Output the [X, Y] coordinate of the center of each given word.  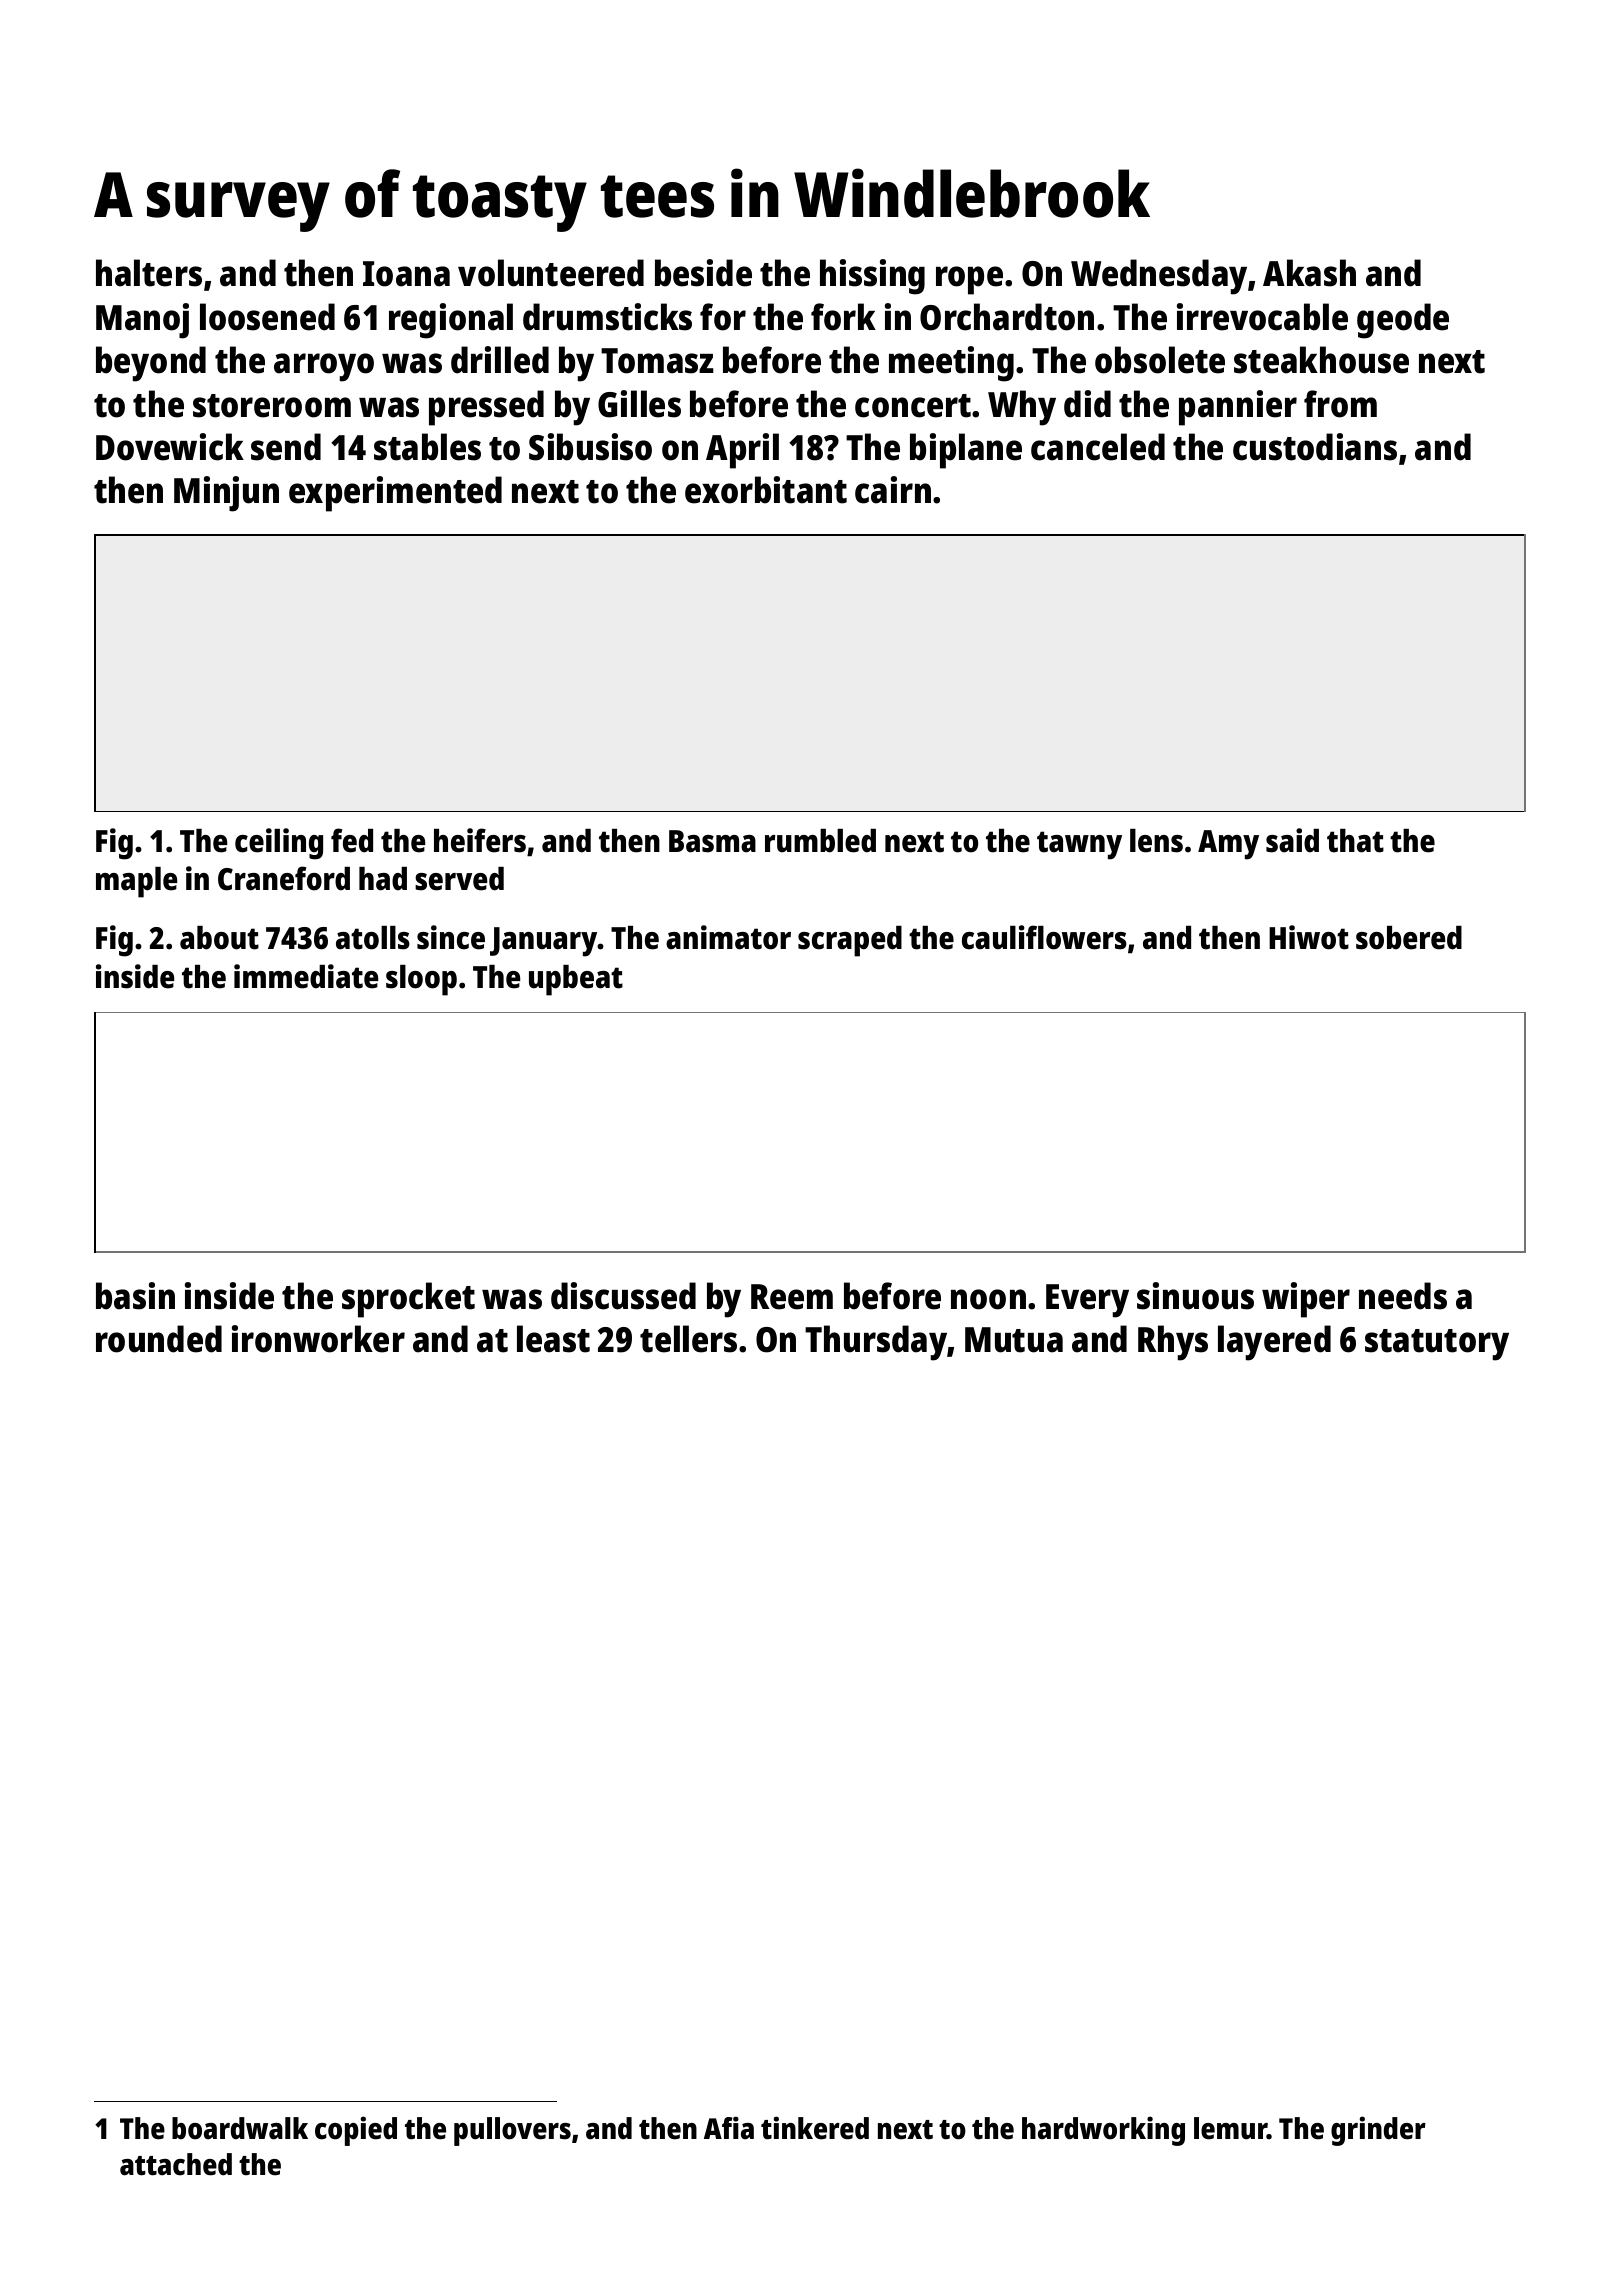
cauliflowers [1044, 937]
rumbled [820, 841]
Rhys [1173, 1343]
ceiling [279, 844]
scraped [850, 941]
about [219, 938]
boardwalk [240, 2128]
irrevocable [1262, 317]
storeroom [272, 406]
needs [1403, 1296]
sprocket [408, 1300]
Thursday [876, 1343]
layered [1274, 1343]
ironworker [318, 1339]
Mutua [1014, 1340]
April [742, 451]
